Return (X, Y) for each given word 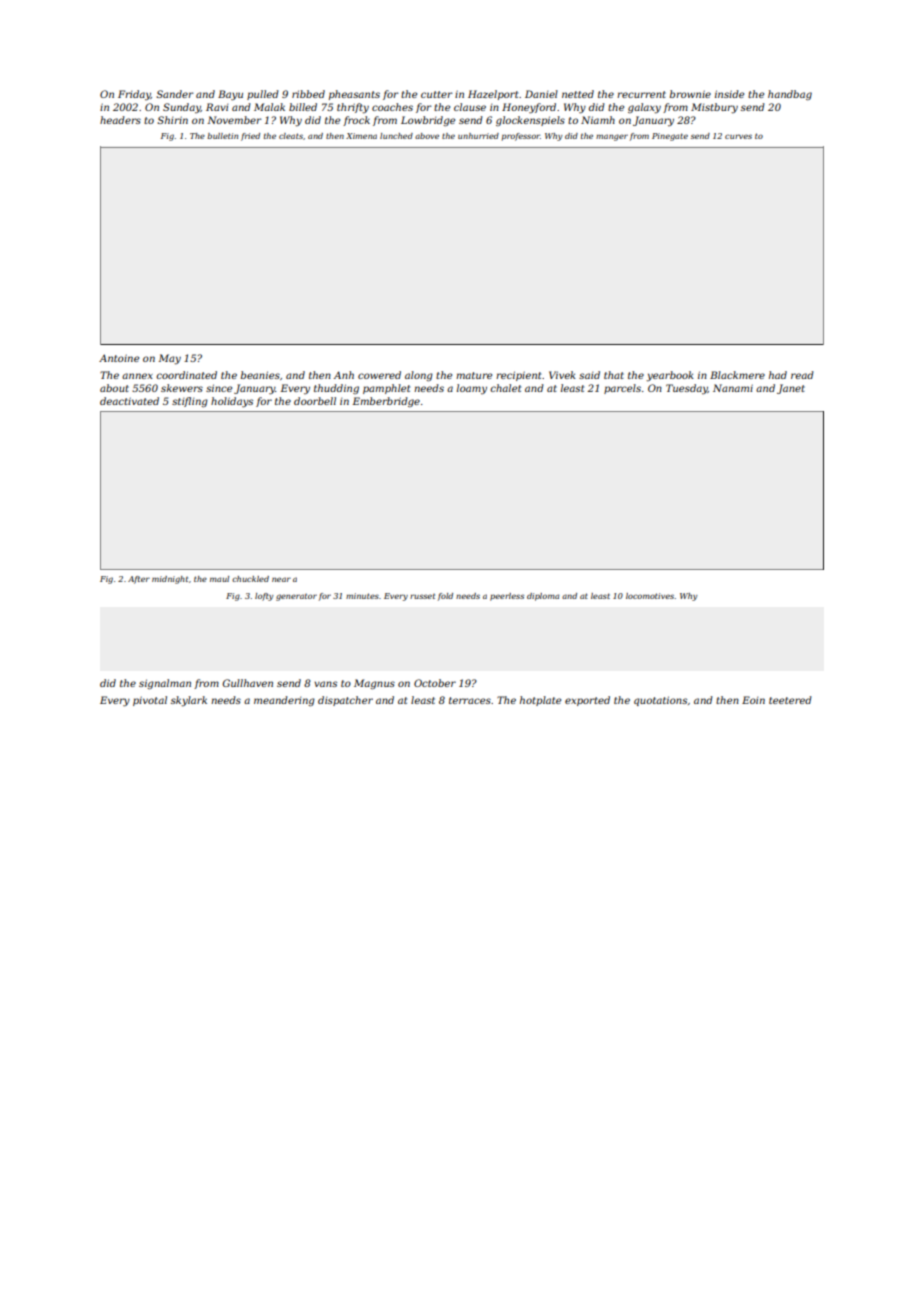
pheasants (354, 95)
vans (325, 684)
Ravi (217, 107)
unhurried (478, 136)
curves (738, 136)
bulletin (222, 136)
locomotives (650, 596)
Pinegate (670, 137)
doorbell (315, 401)
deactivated (129, 401)
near (281, 579)
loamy (472, 389)
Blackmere (737, 375)
